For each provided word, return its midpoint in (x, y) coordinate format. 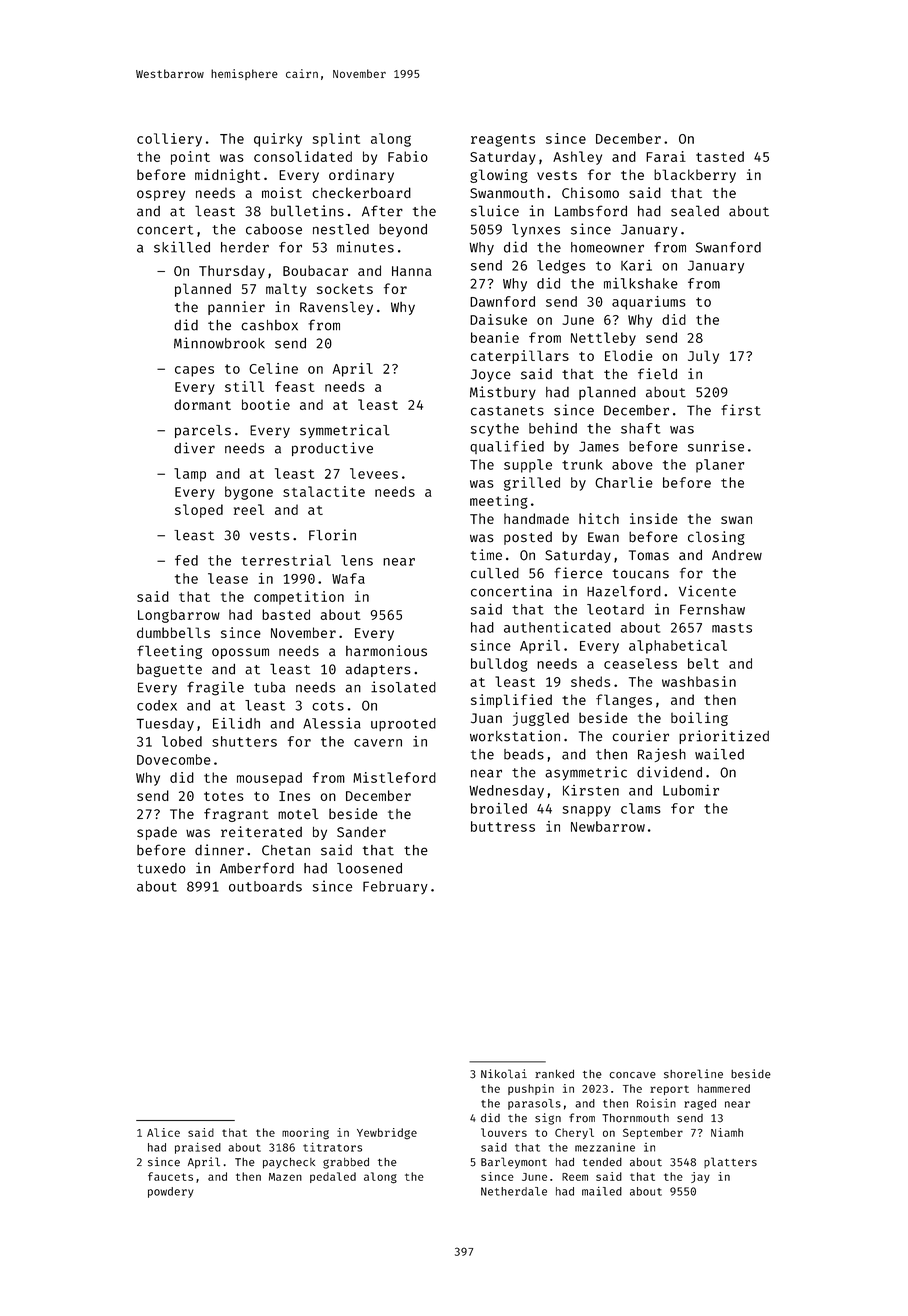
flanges (624, 701)
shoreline (693, 1074)
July (703, 357)
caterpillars (520, 357)
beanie (495, 337)
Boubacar (315, 270)
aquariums (649, 303)
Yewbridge (387, 1133)
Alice (163, 1132)
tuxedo (161, 868)
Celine (273, 368)
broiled (499, 808)
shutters (244, 741)
